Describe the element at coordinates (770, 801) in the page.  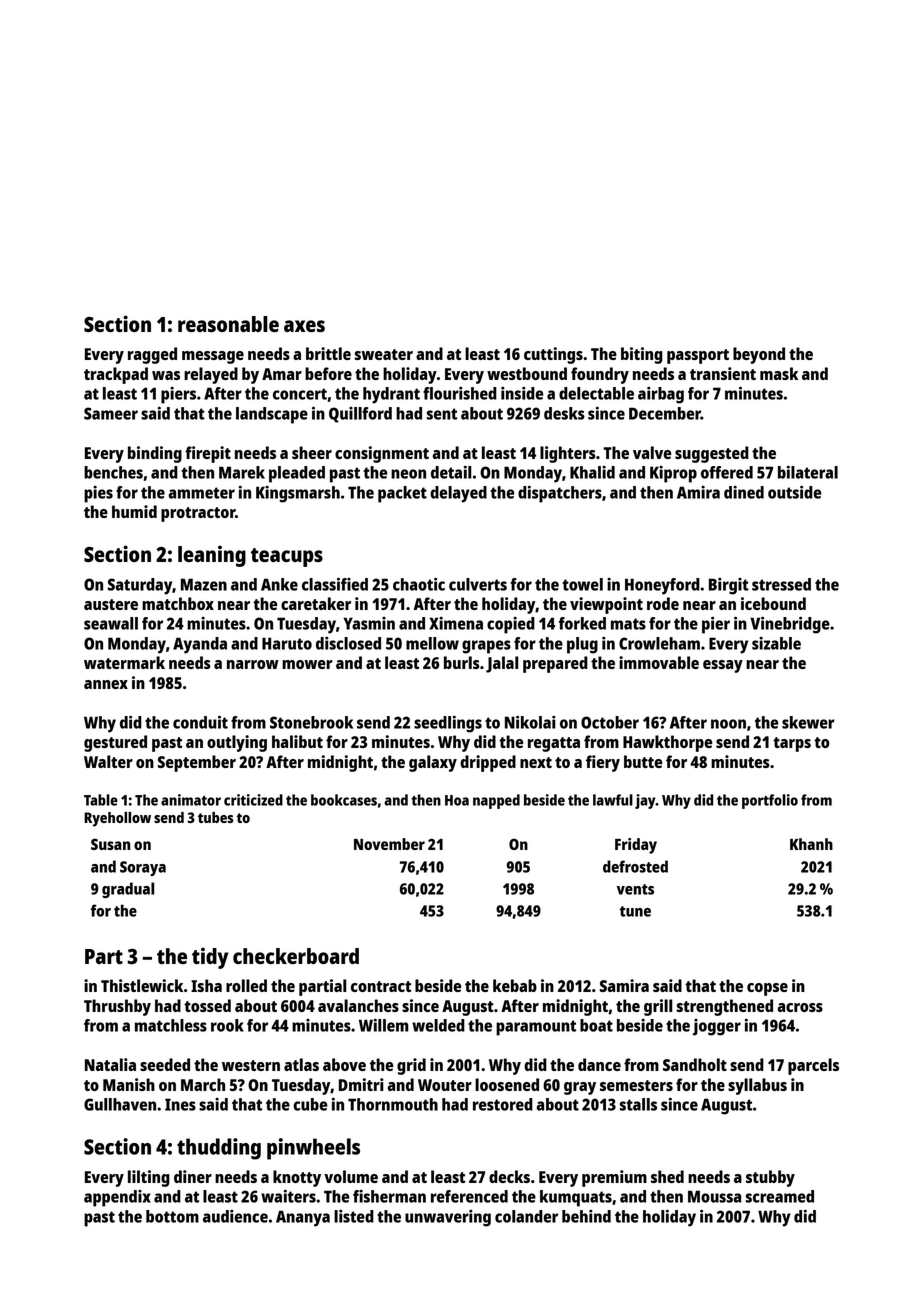
I see `portfolio` at that location.
